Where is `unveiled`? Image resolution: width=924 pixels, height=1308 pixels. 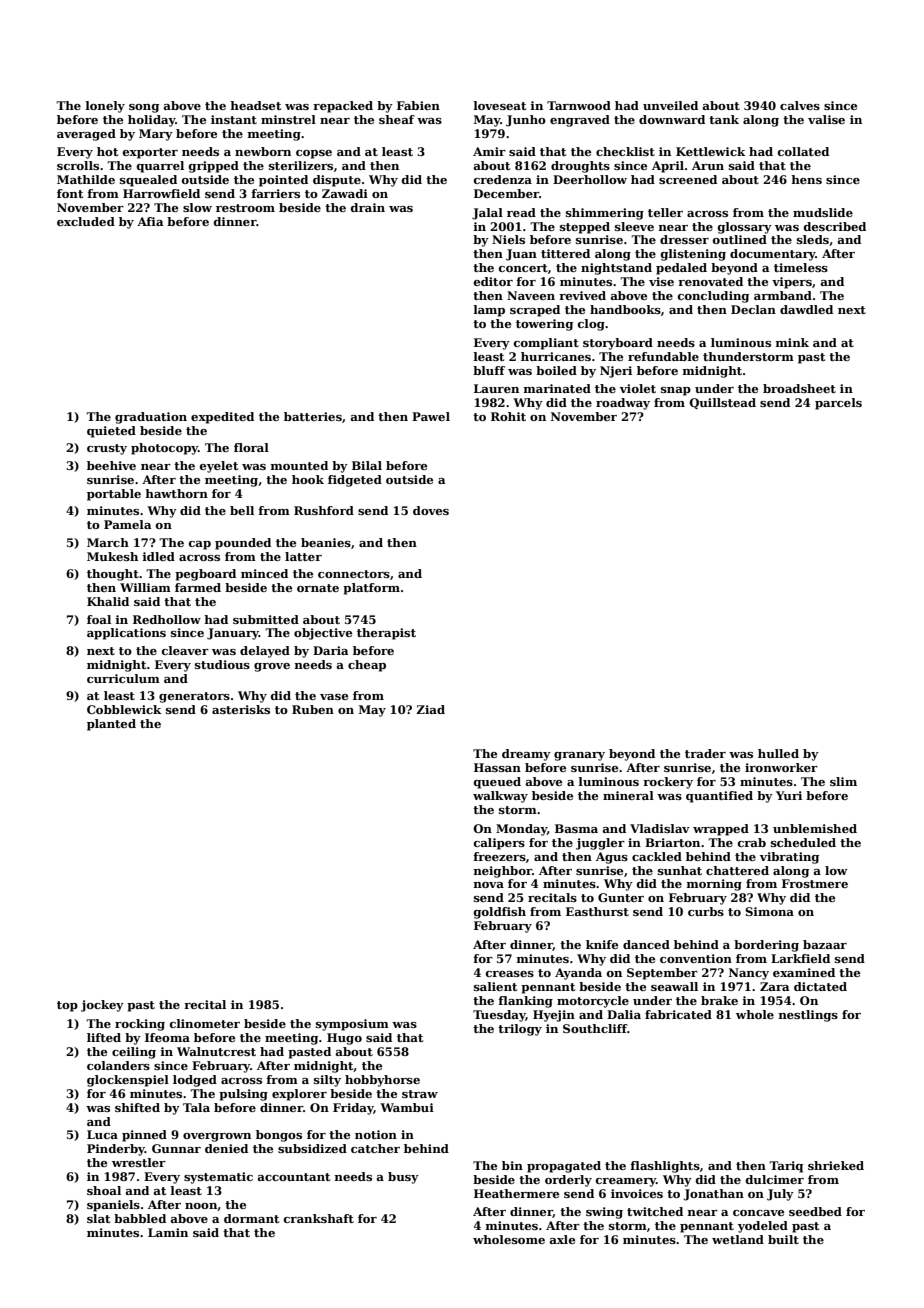
unveiled is located at coordinates (670, 105).
